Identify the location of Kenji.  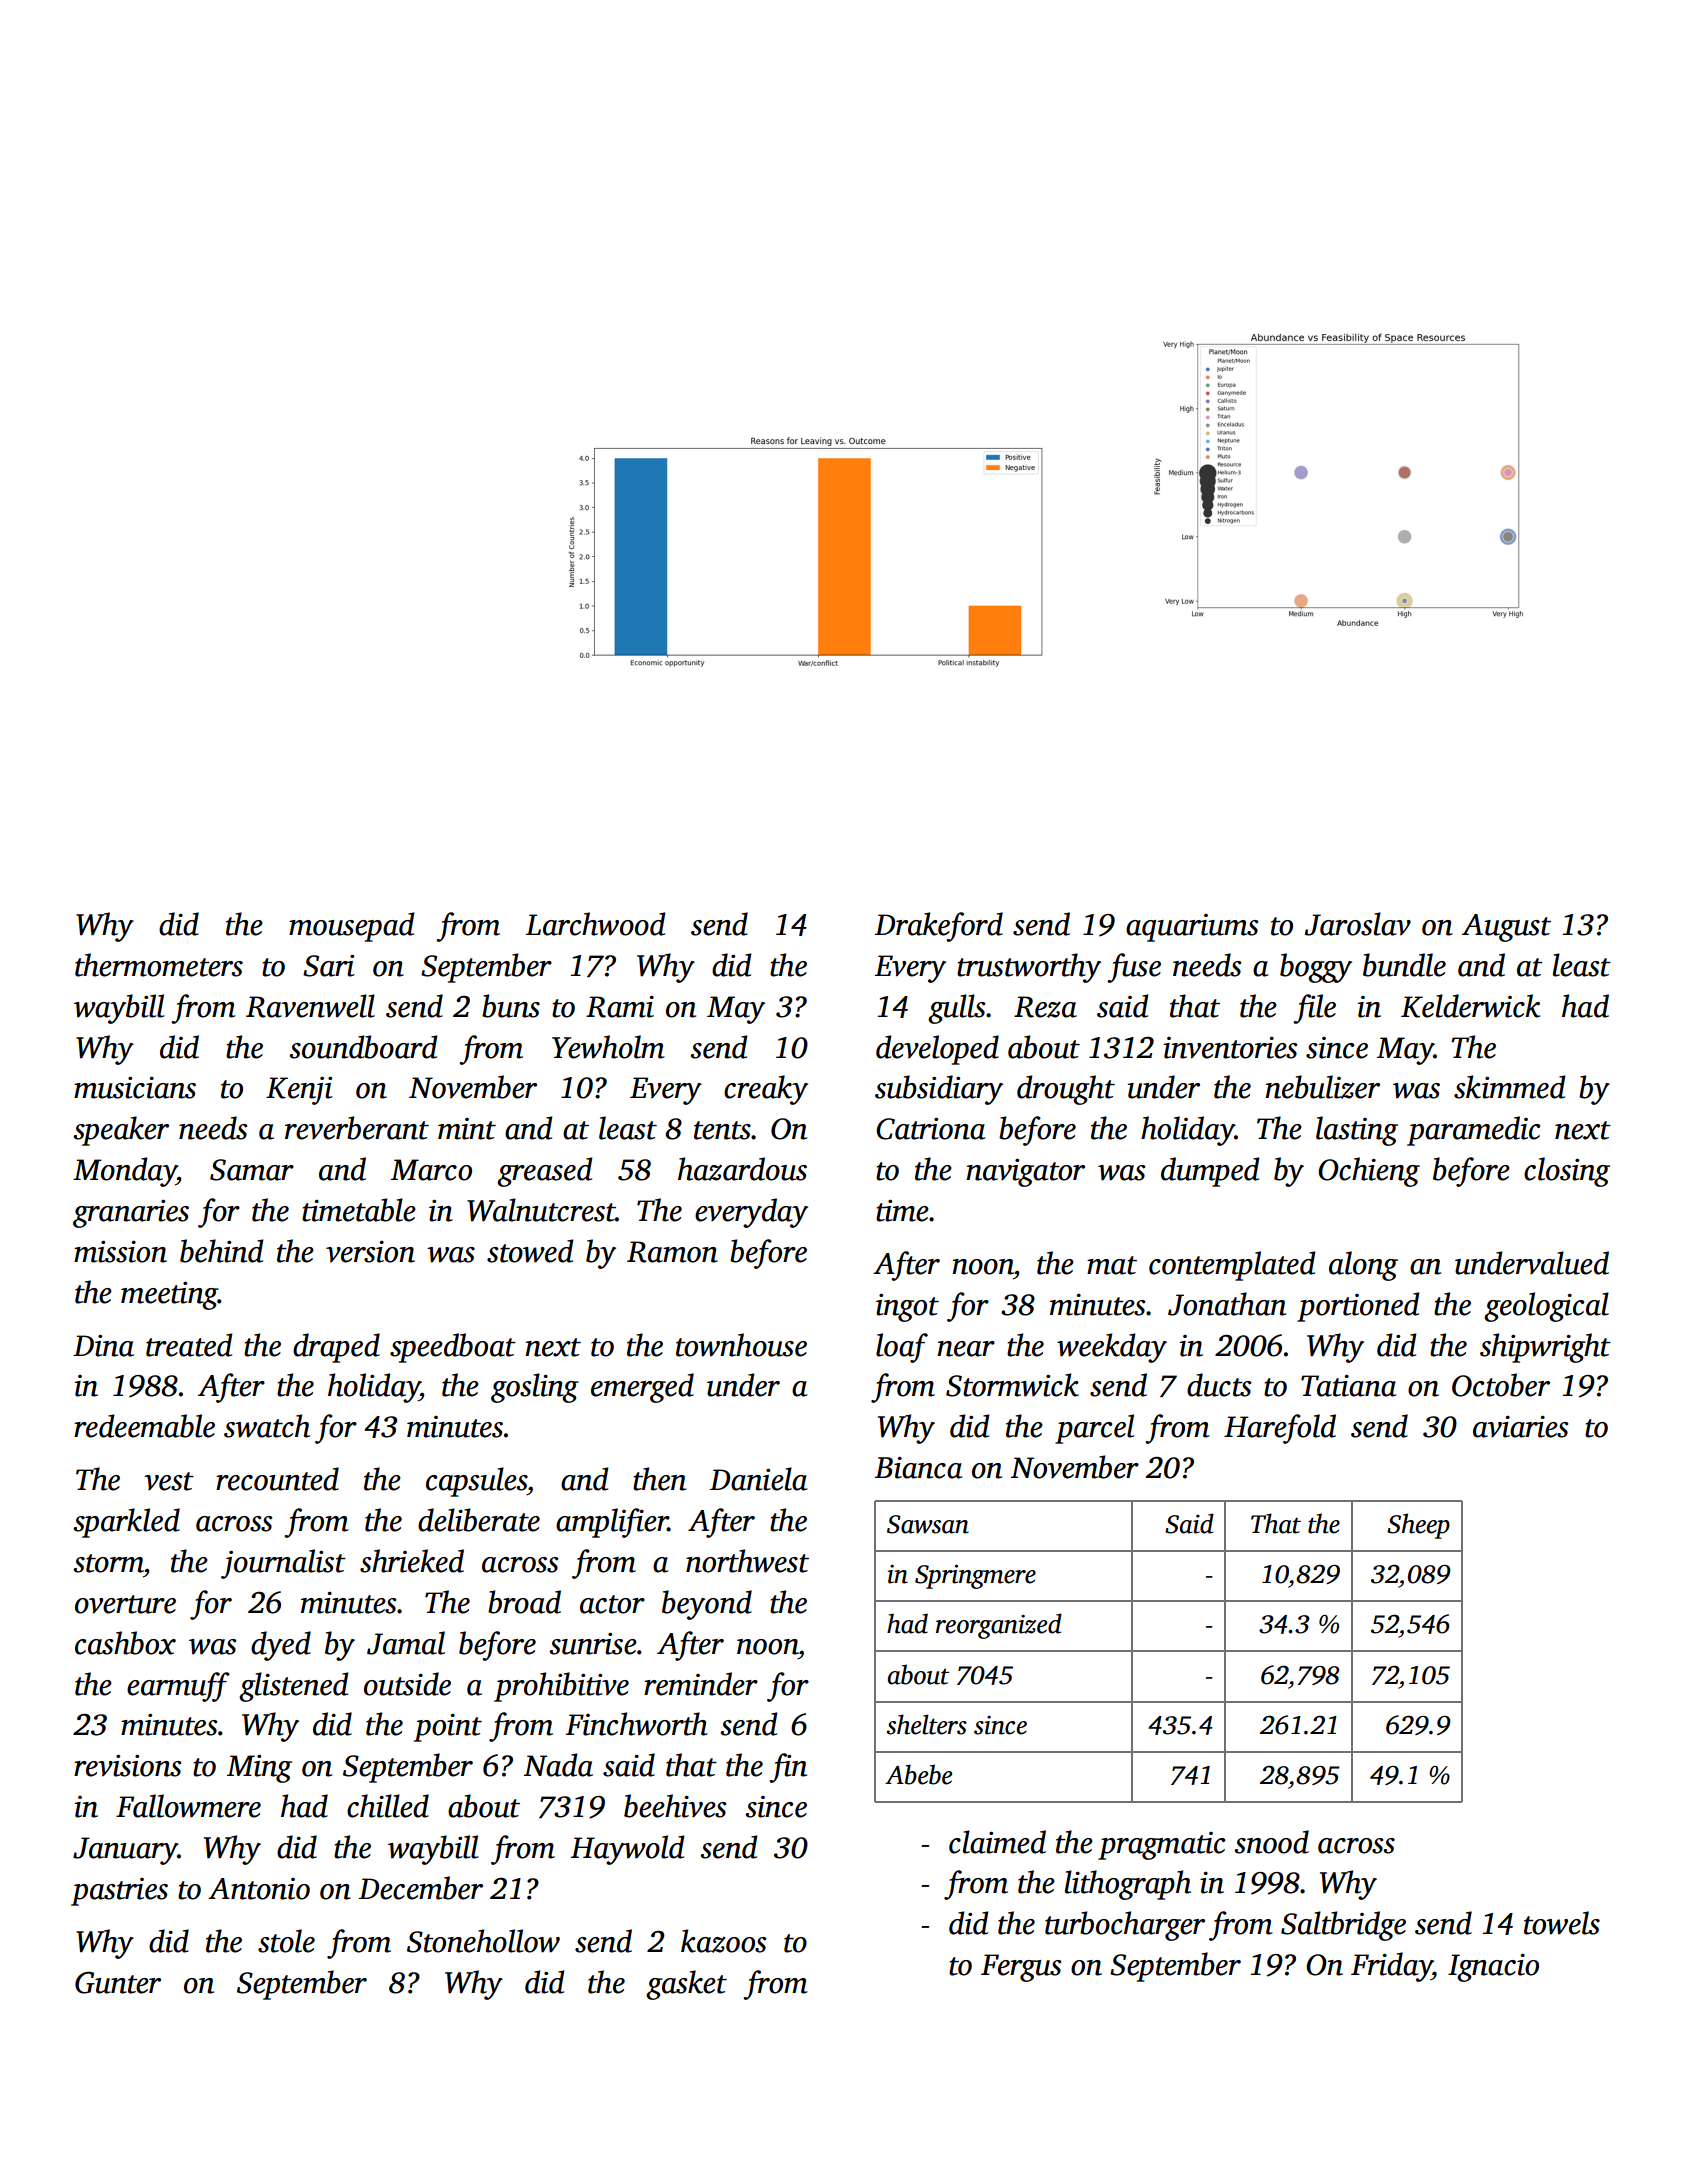
(299, 1091).
